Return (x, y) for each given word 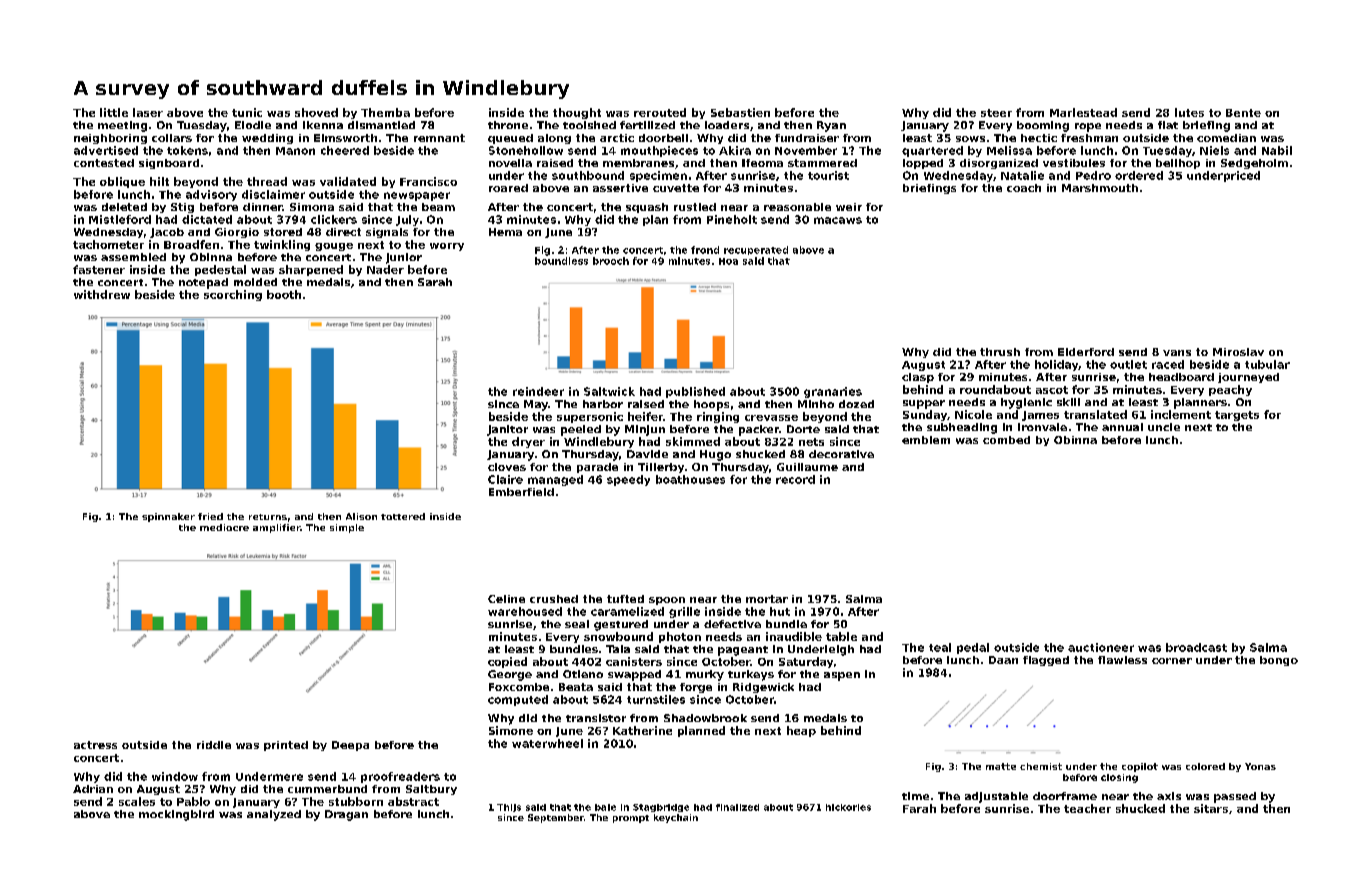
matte (1001, 766)
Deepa (350, 746)
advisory (211, 195)
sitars (1211, 808)
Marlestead (1083, 112)
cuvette (676, 188)
